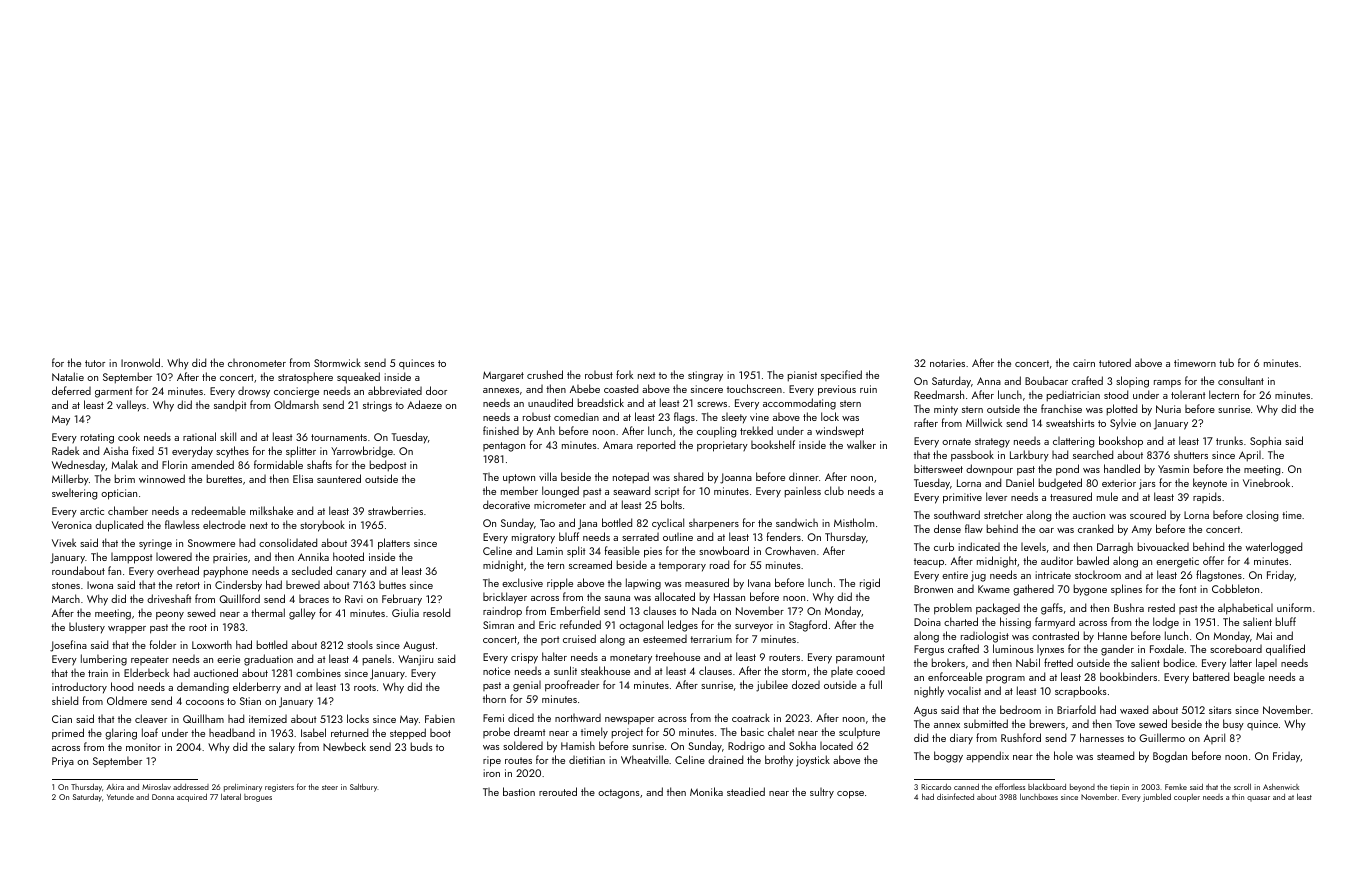 This page has height=887, width=1372. Describe the element at coordinates (288, 542) in the page. I see `consolidated` at that location.
